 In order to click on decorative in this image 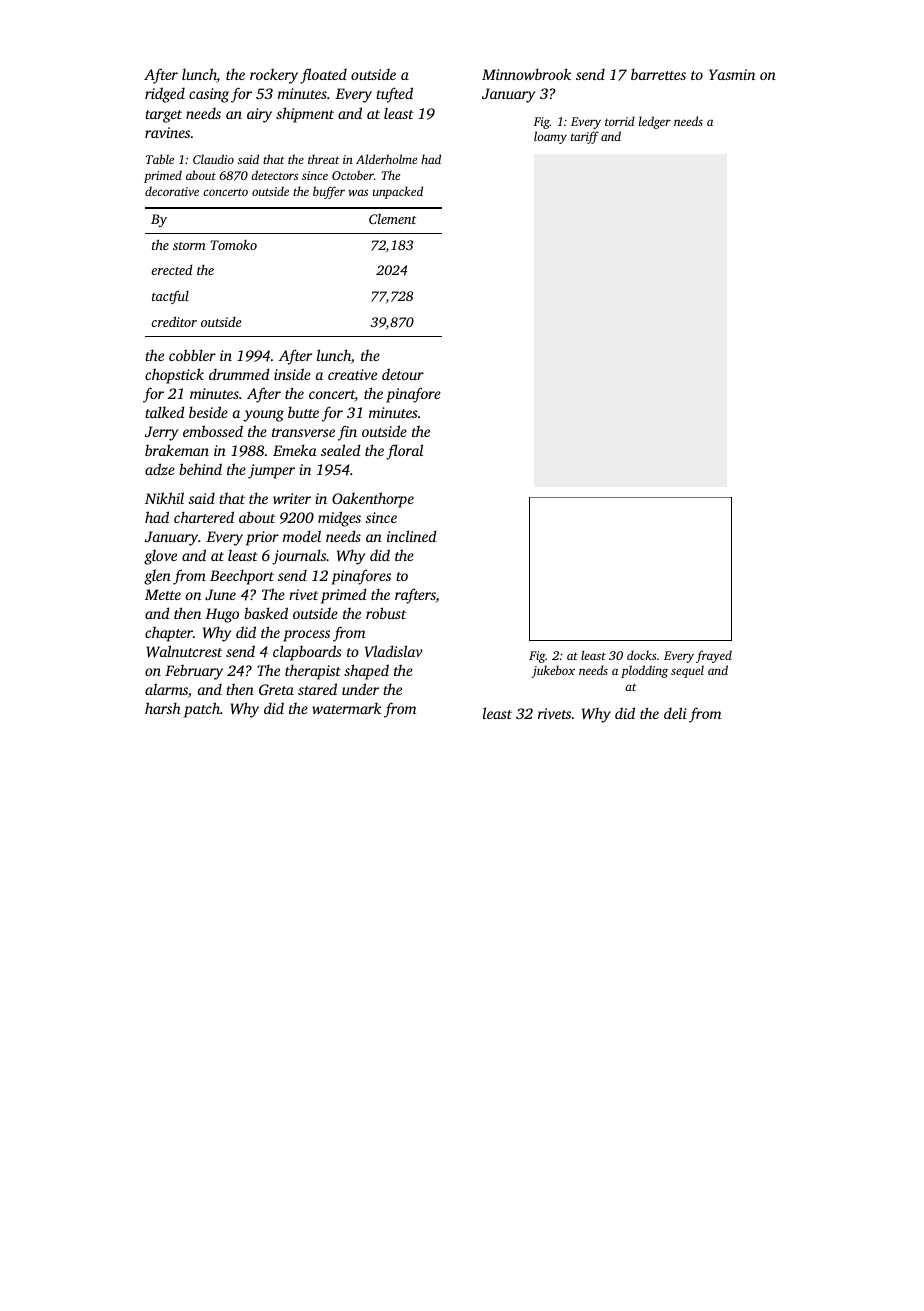, I will do `click(172, 191)`.
